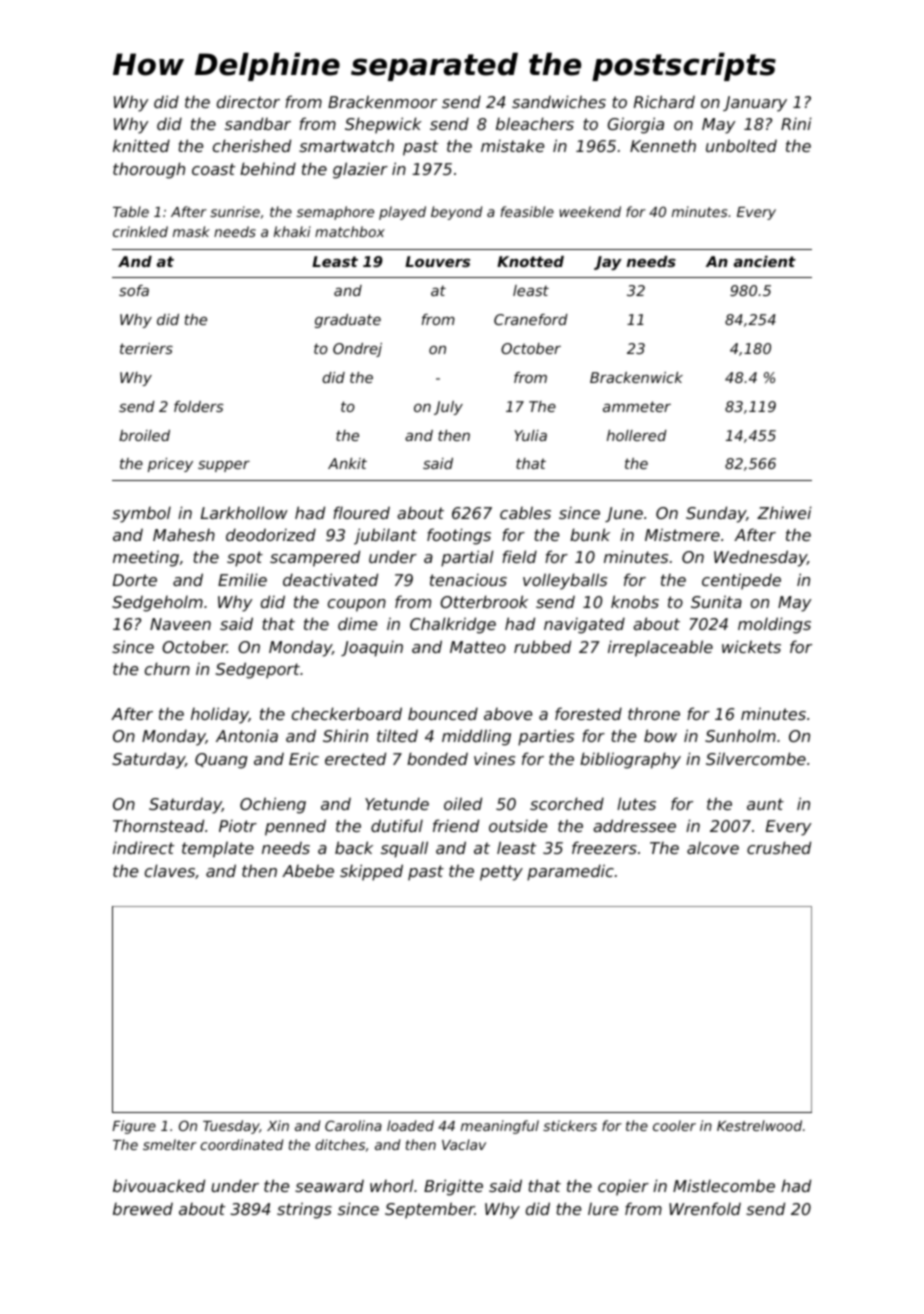 The height and width of the screenshot is (1314, 924). Describe the element at coordinates (330, 579) in the screenshot. I see `deactivated` at that location.
